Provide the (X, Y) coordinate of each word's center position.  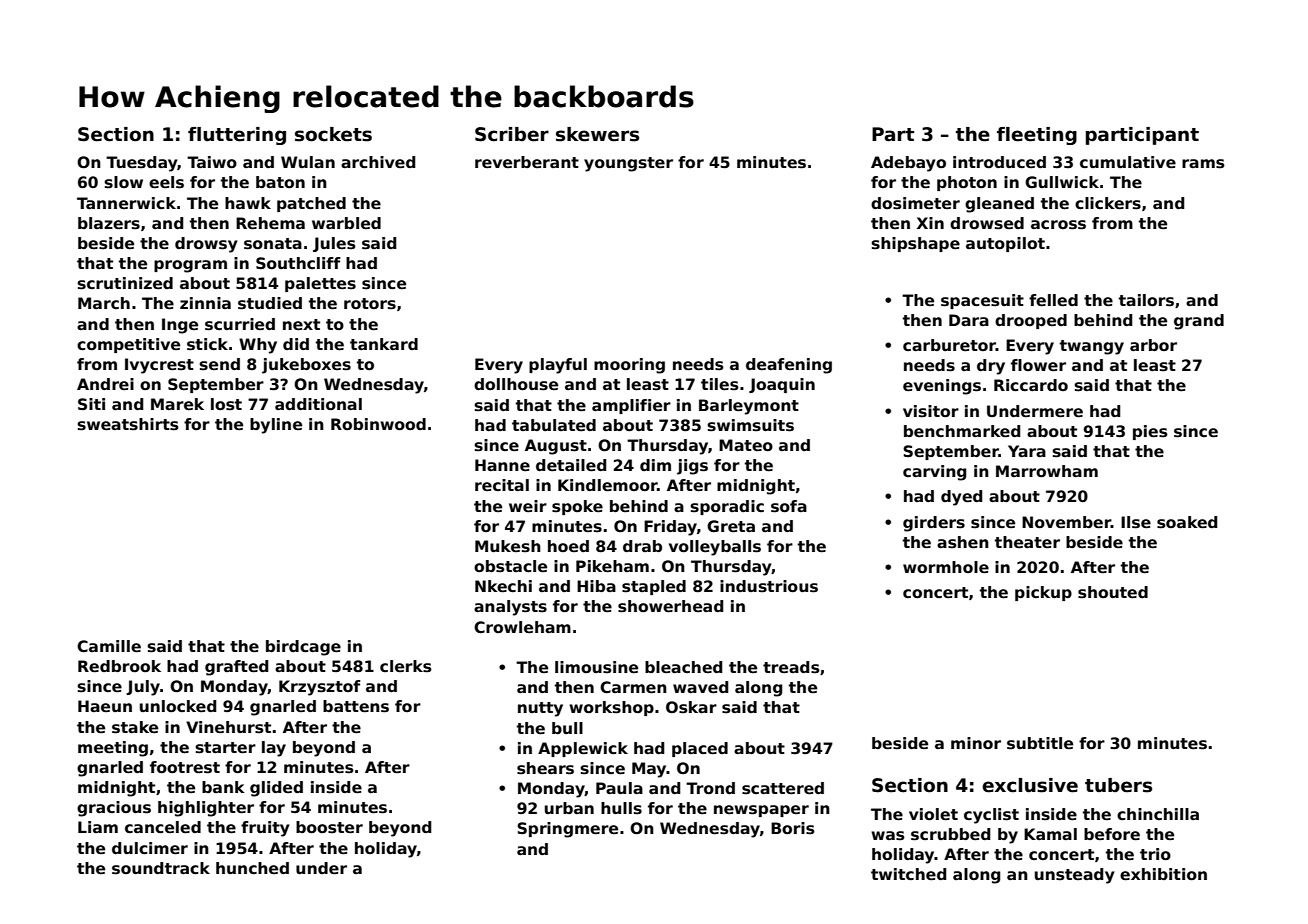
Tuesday (141, 164)
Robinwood (378, 424)
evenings (942, 387)
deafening (789, 366)
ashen (963, 542)
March (104, 303)
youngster (628, 164)
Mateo (746, 445)
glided (276, 789)
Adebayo (908, 164)
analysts (510, 608)
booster (329, 827)
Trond (710, 788)
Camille (109, 646)
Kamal (1050, 834)
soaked (1187, 522)
